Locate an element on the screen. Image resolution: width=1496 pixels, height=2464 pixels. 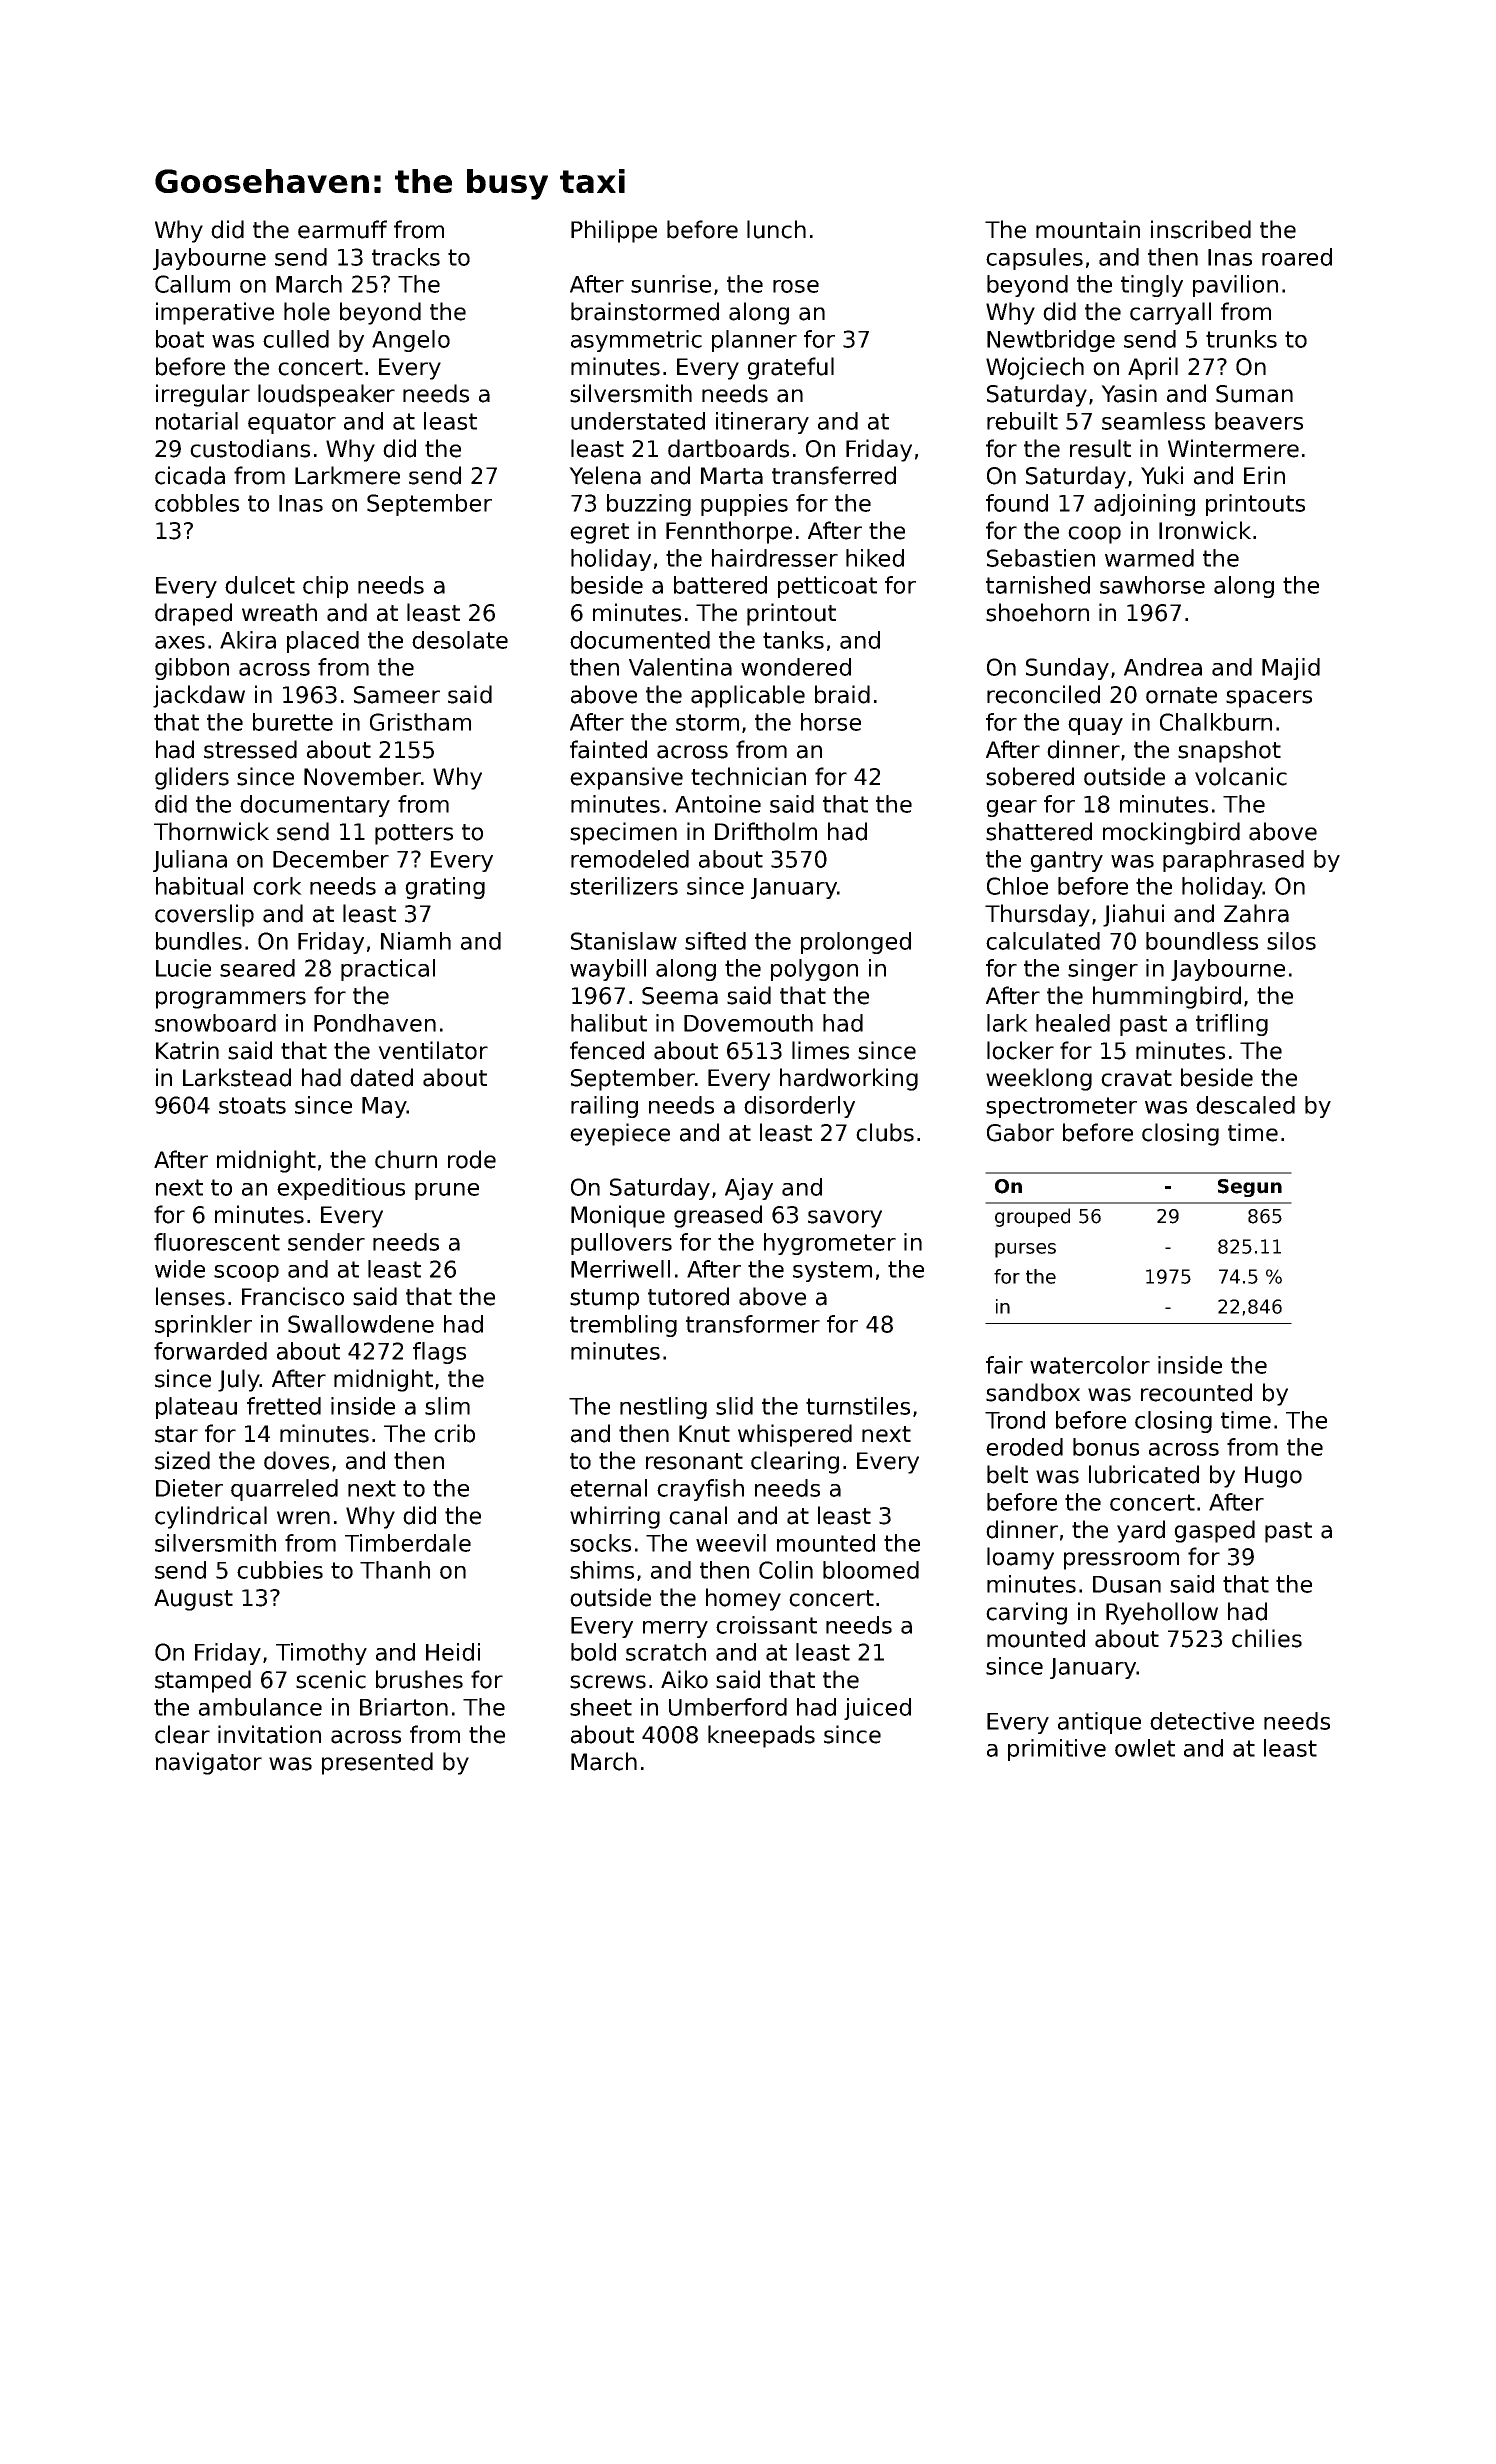
gliders is located at coordinates (192, 778).
